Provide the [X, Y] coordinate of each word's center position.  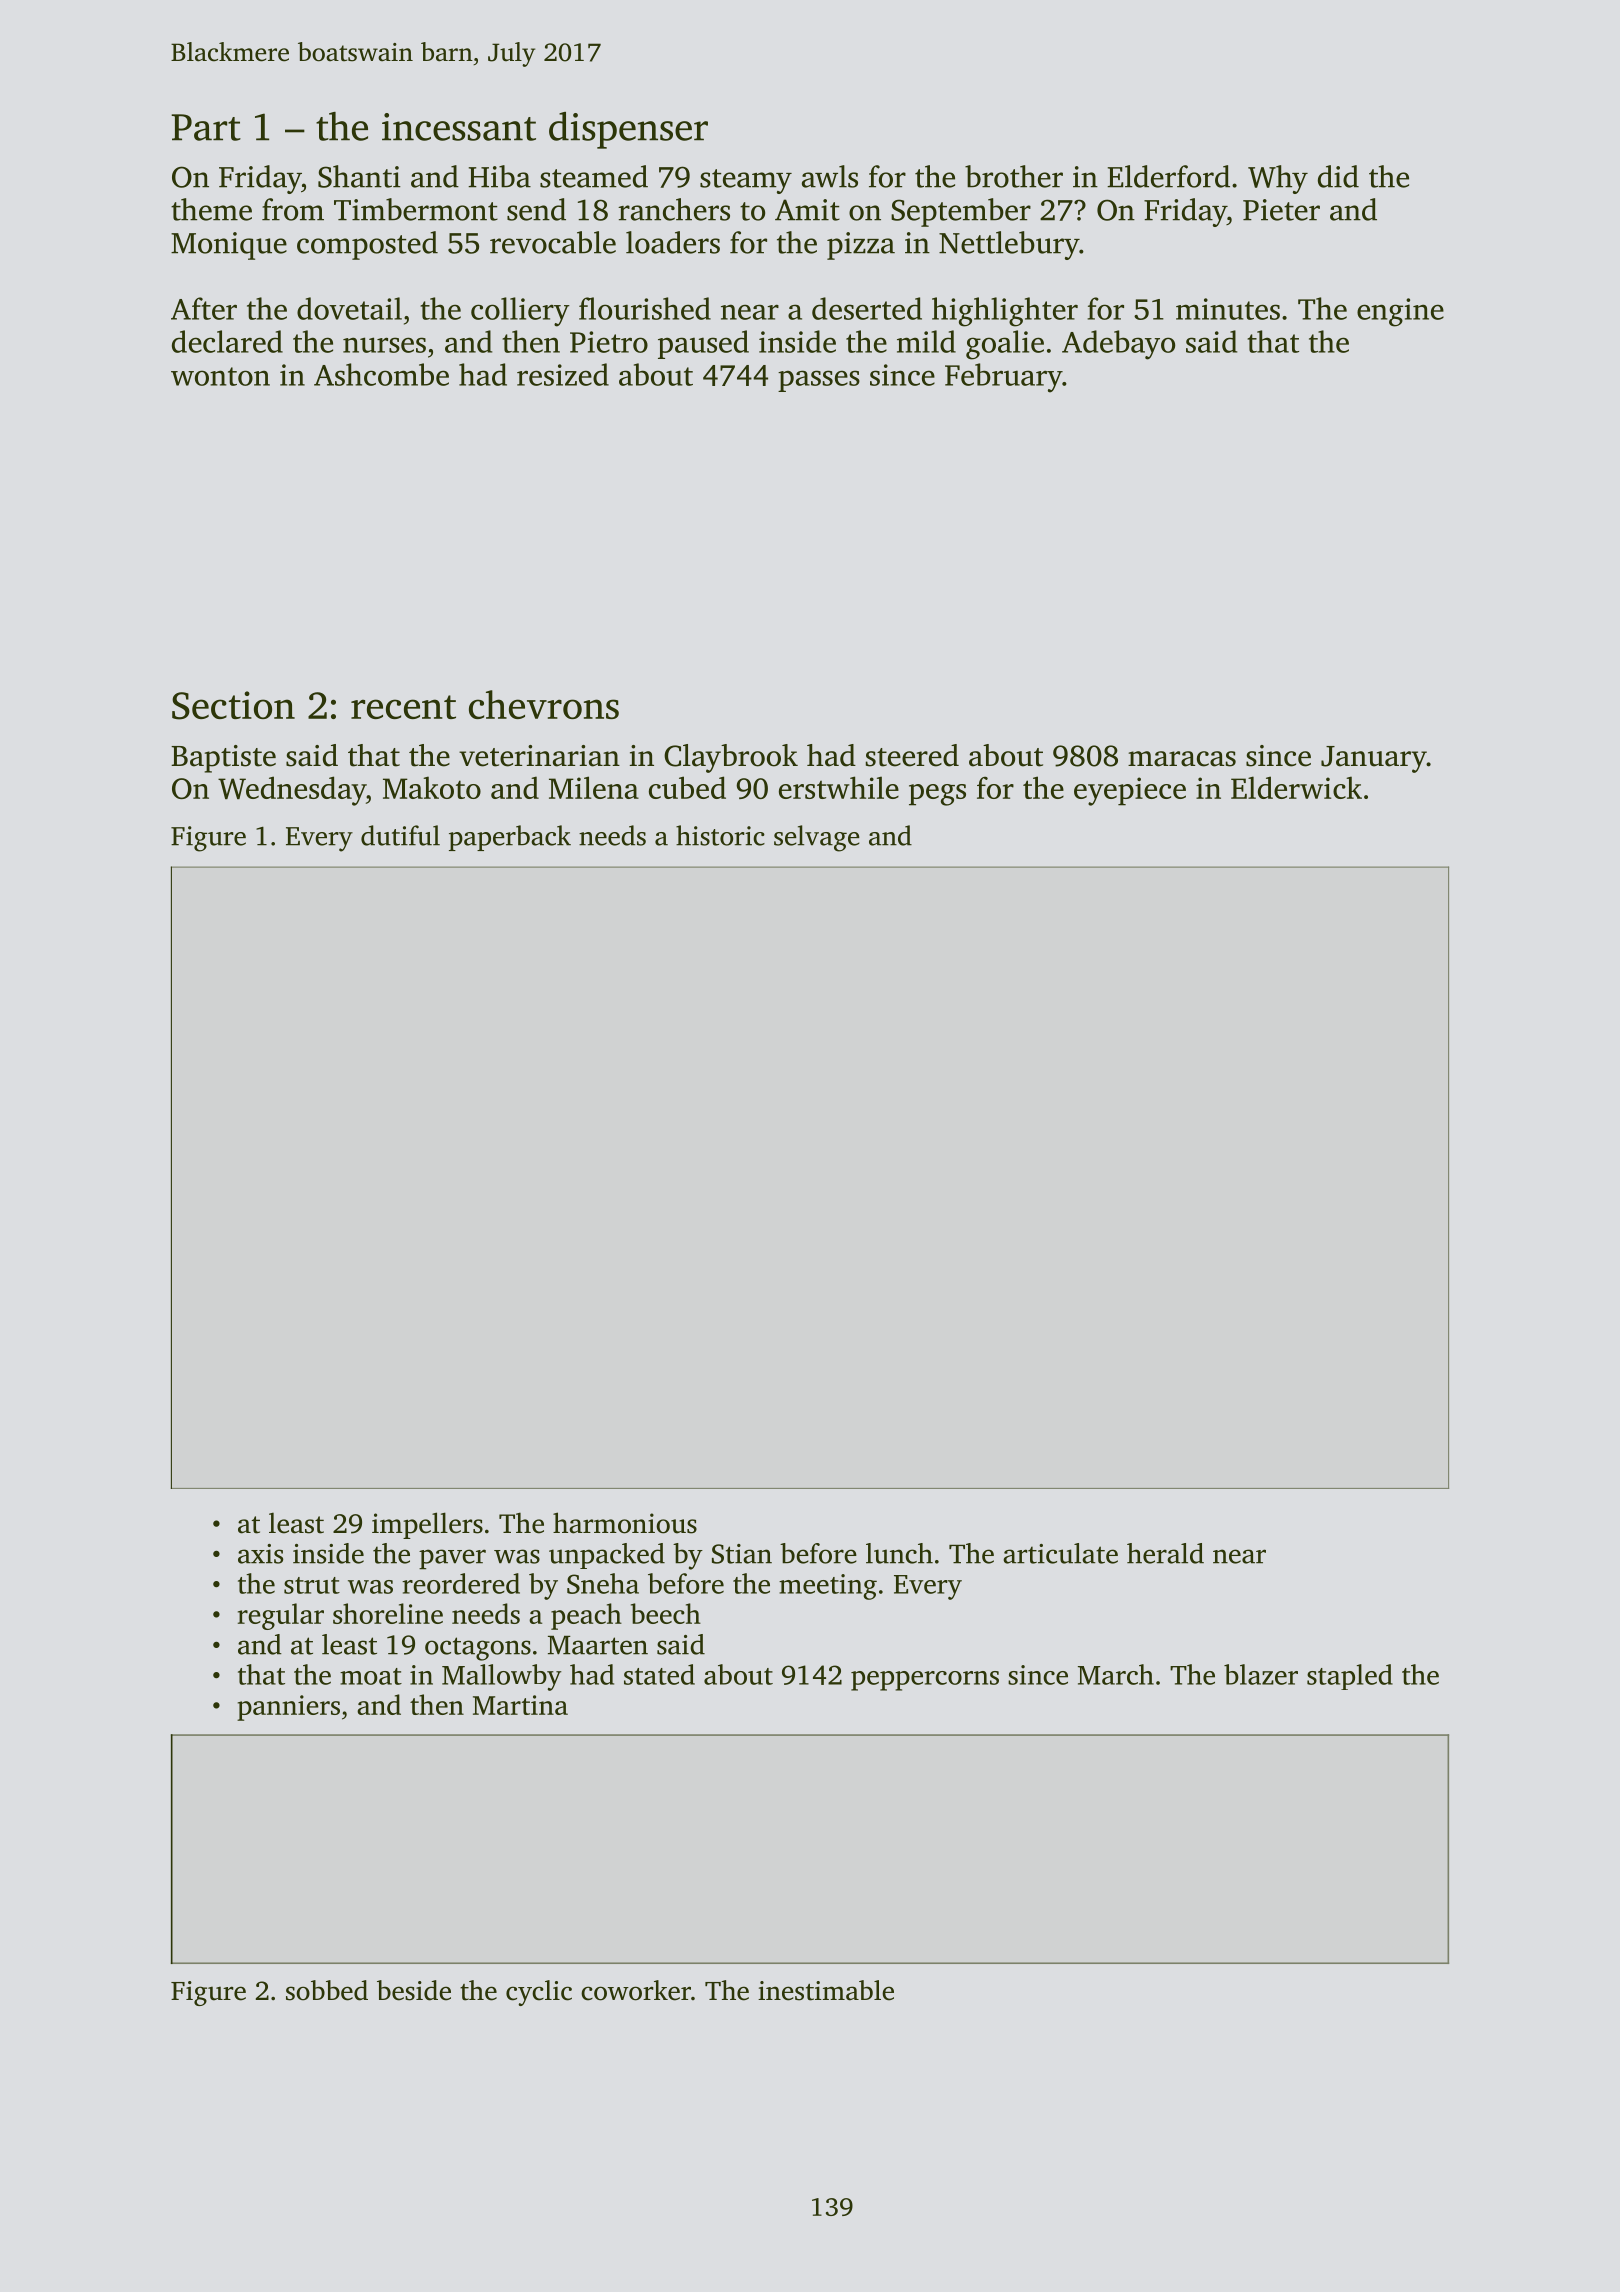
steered [912, 755]
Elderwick [1296, 787]
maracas [1182, 759]
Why [1278, 179]
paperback [510, 838]
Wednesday [292, 791]
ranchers [674, 209]
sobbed [327, 1990]
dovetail [349, 308]
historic [720, 835]
